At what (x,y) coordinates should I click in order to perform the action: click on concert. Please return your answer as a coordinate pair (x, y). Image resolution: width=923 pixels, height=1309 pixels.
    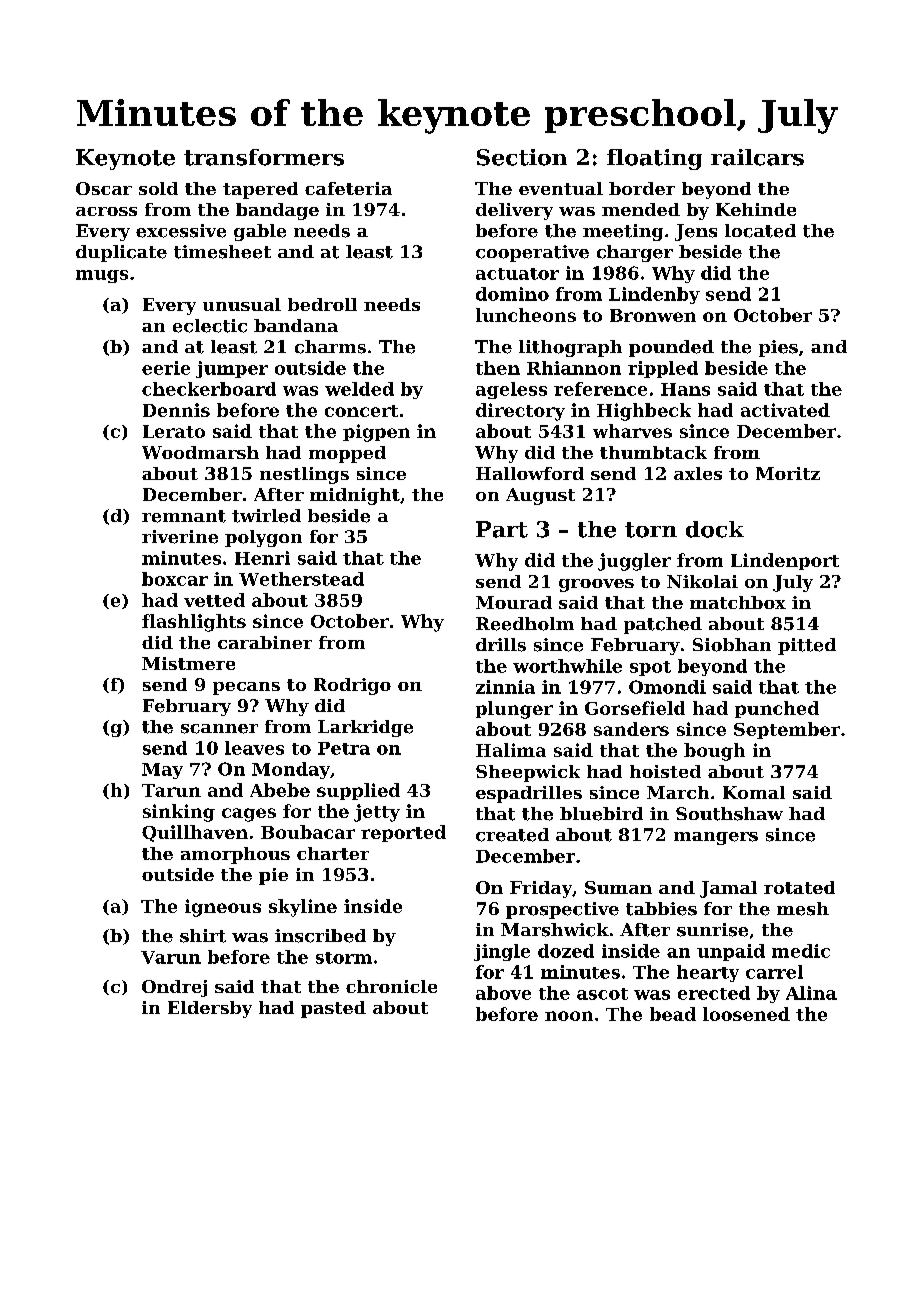
    Looking at the image, I should click on (361, 411).
